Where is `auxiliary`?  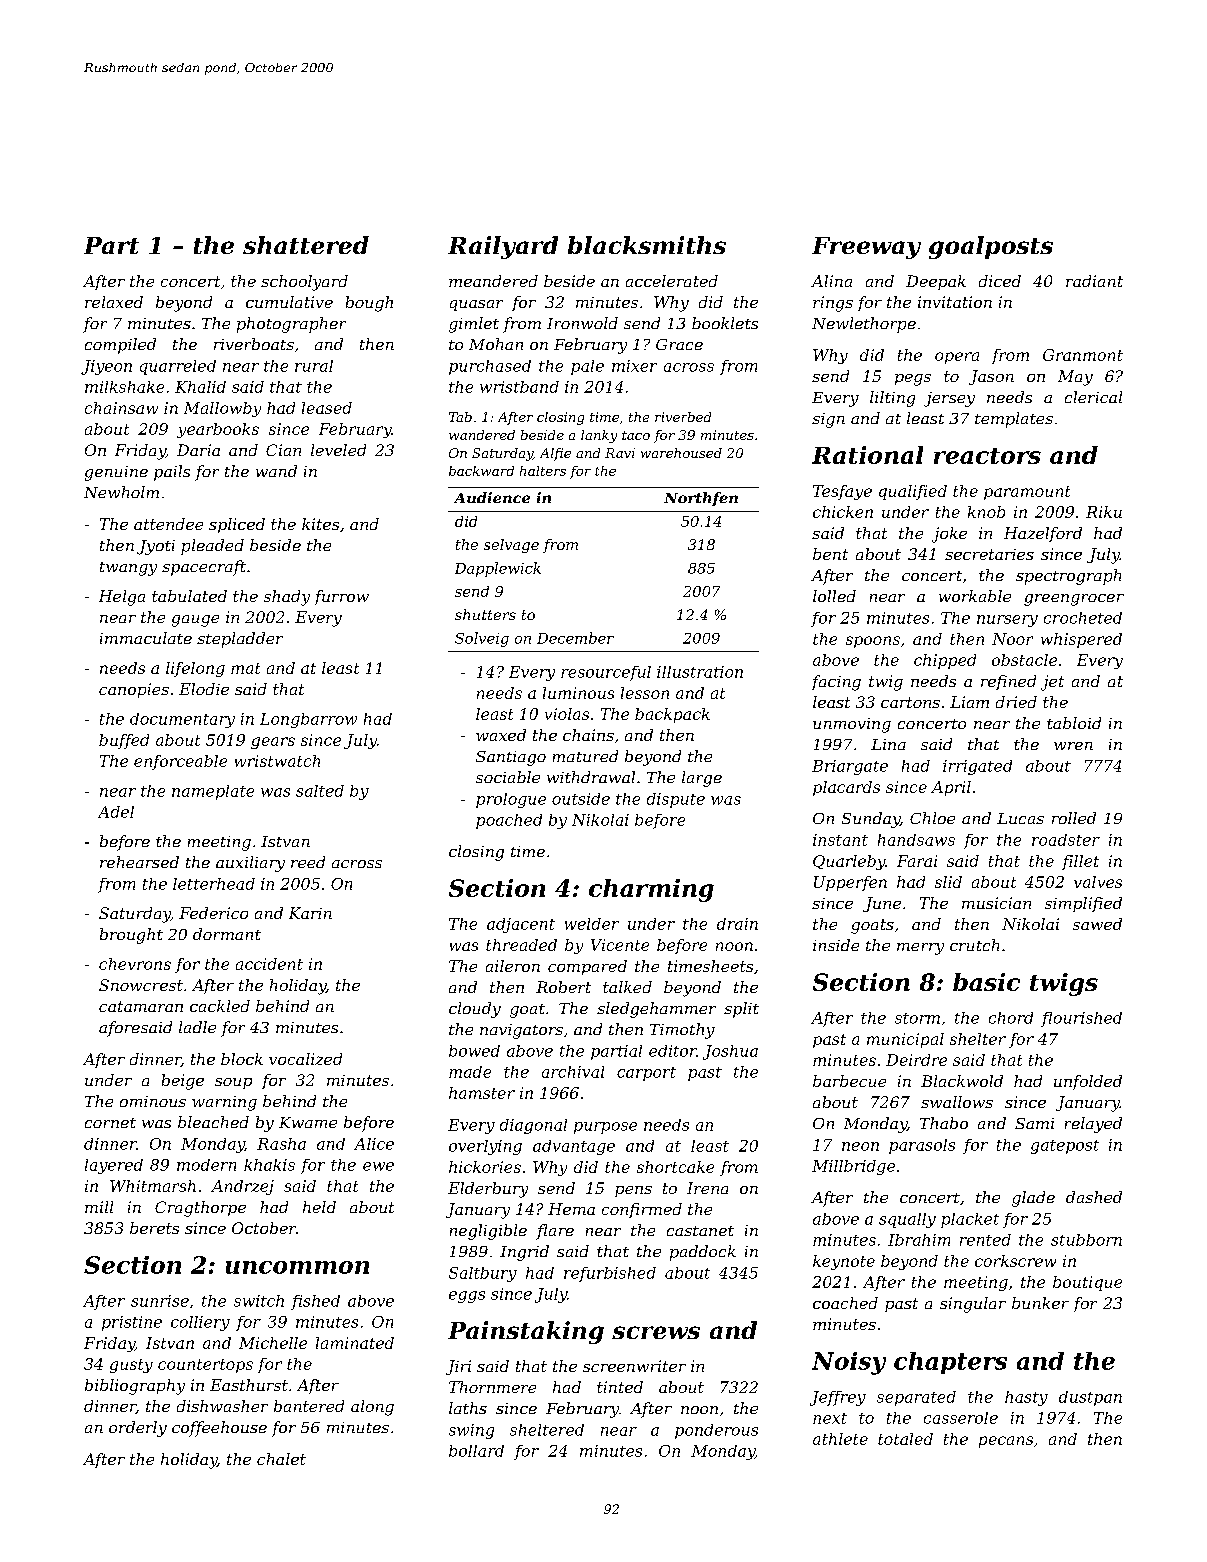
auxiliary is located at coordinates (250, 864).
